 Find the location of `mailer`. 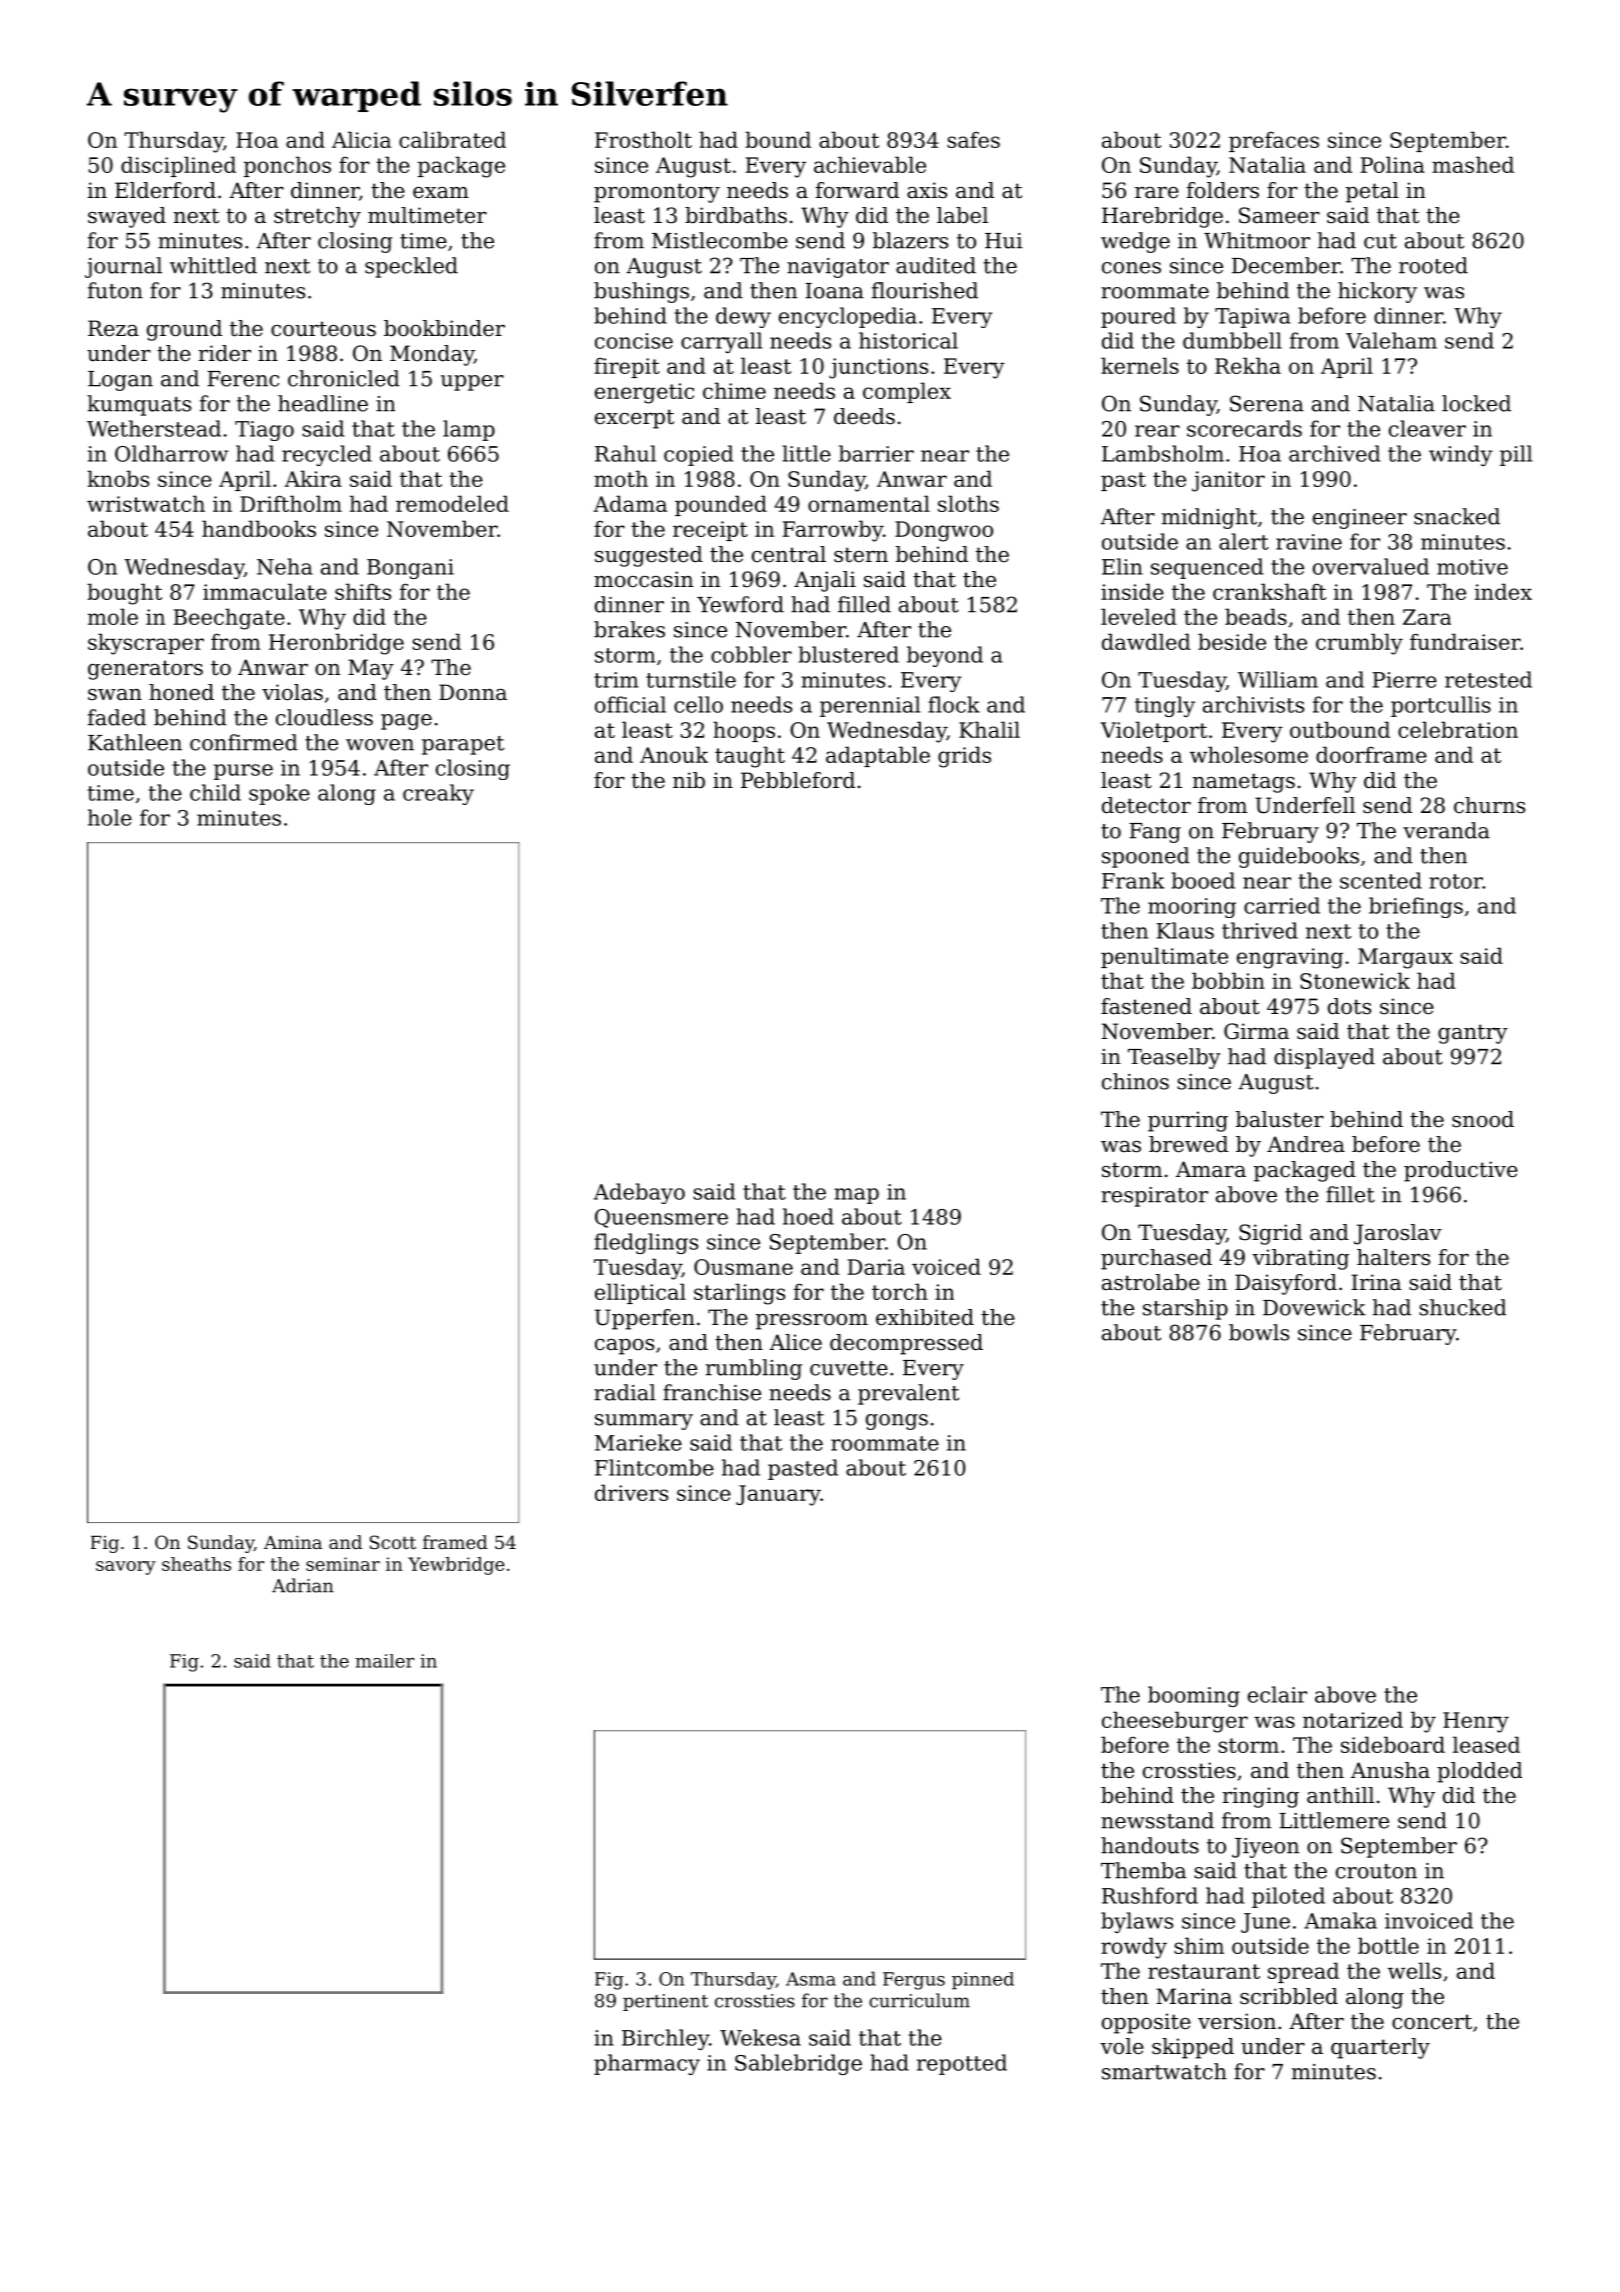

mailer is located at coordinates (384, 1661).
